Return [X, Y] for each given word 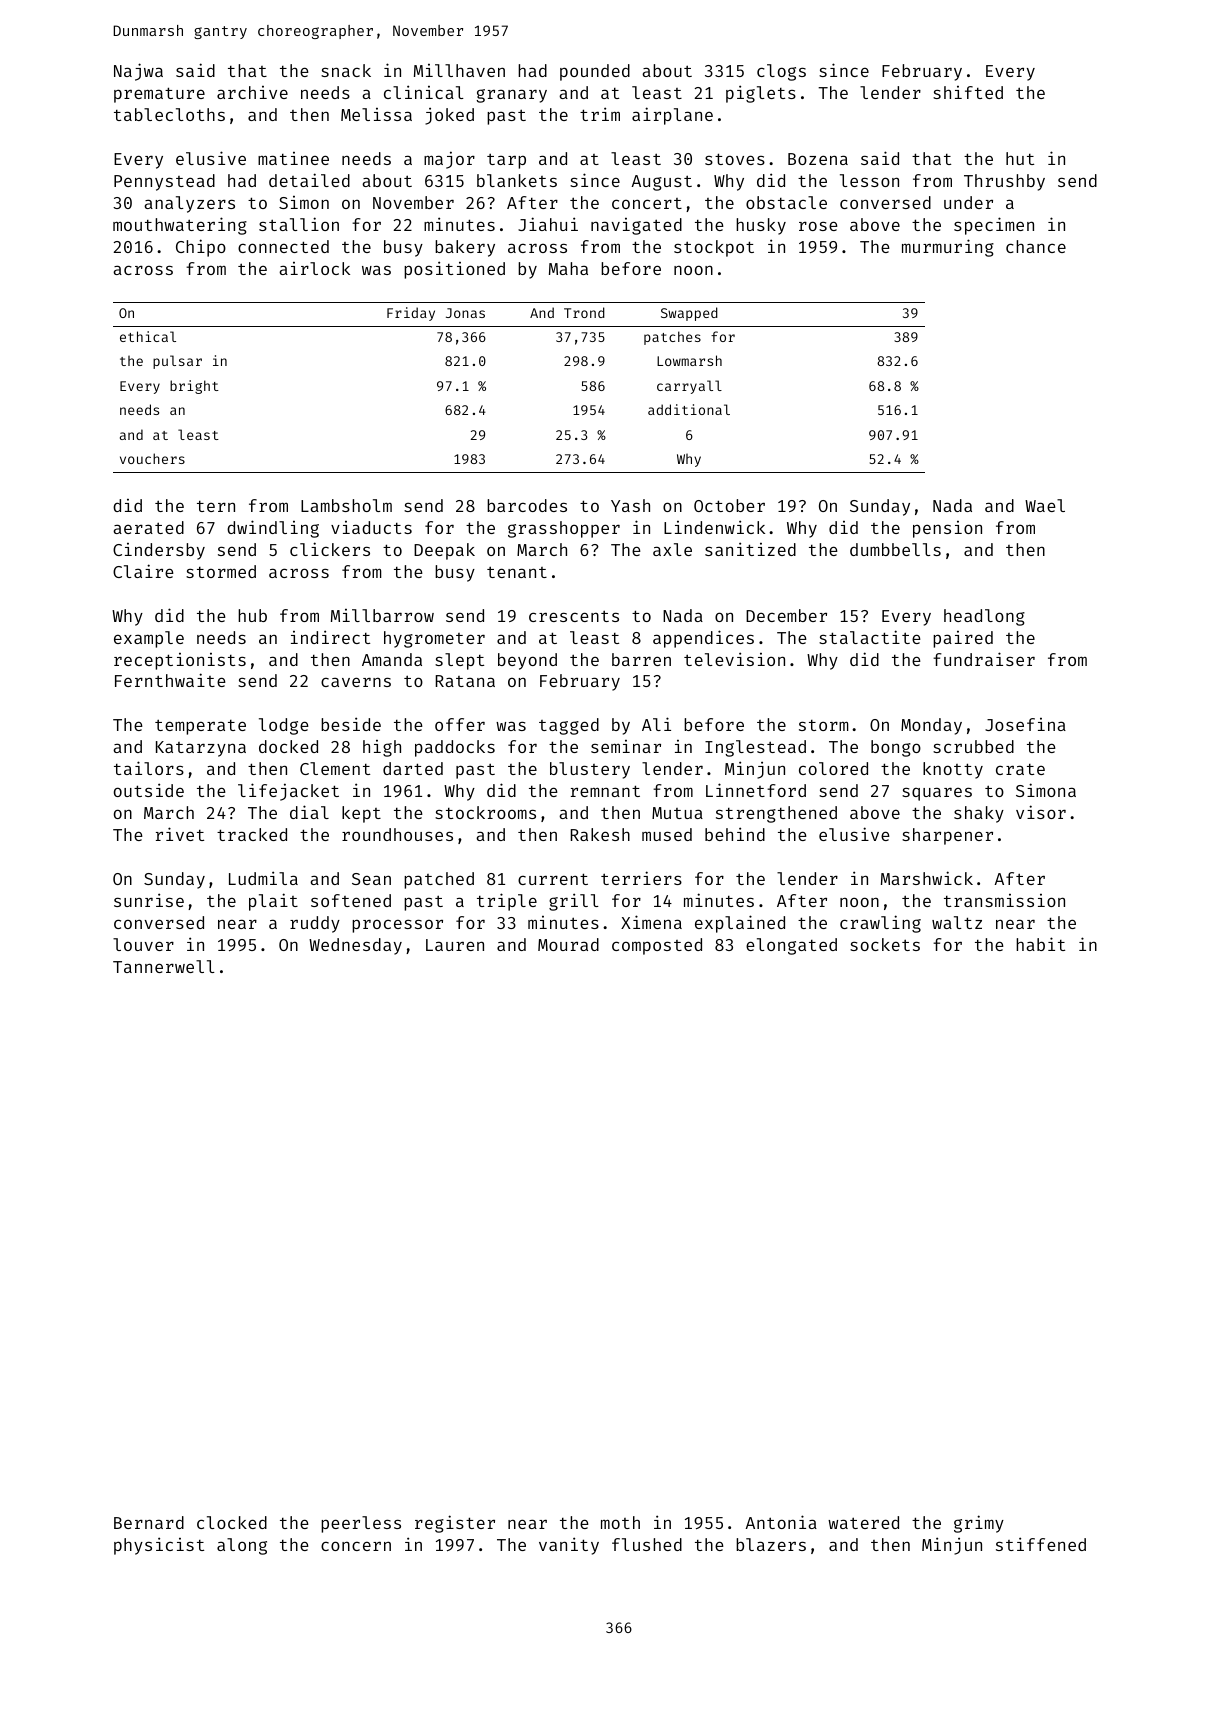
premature [159, 95]
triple [507, 902]
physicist [159, 1546]
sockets [885, 944]
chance [1036, 246]
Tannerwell [164, 966]
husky [761, 226]
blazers [771, 1544]
